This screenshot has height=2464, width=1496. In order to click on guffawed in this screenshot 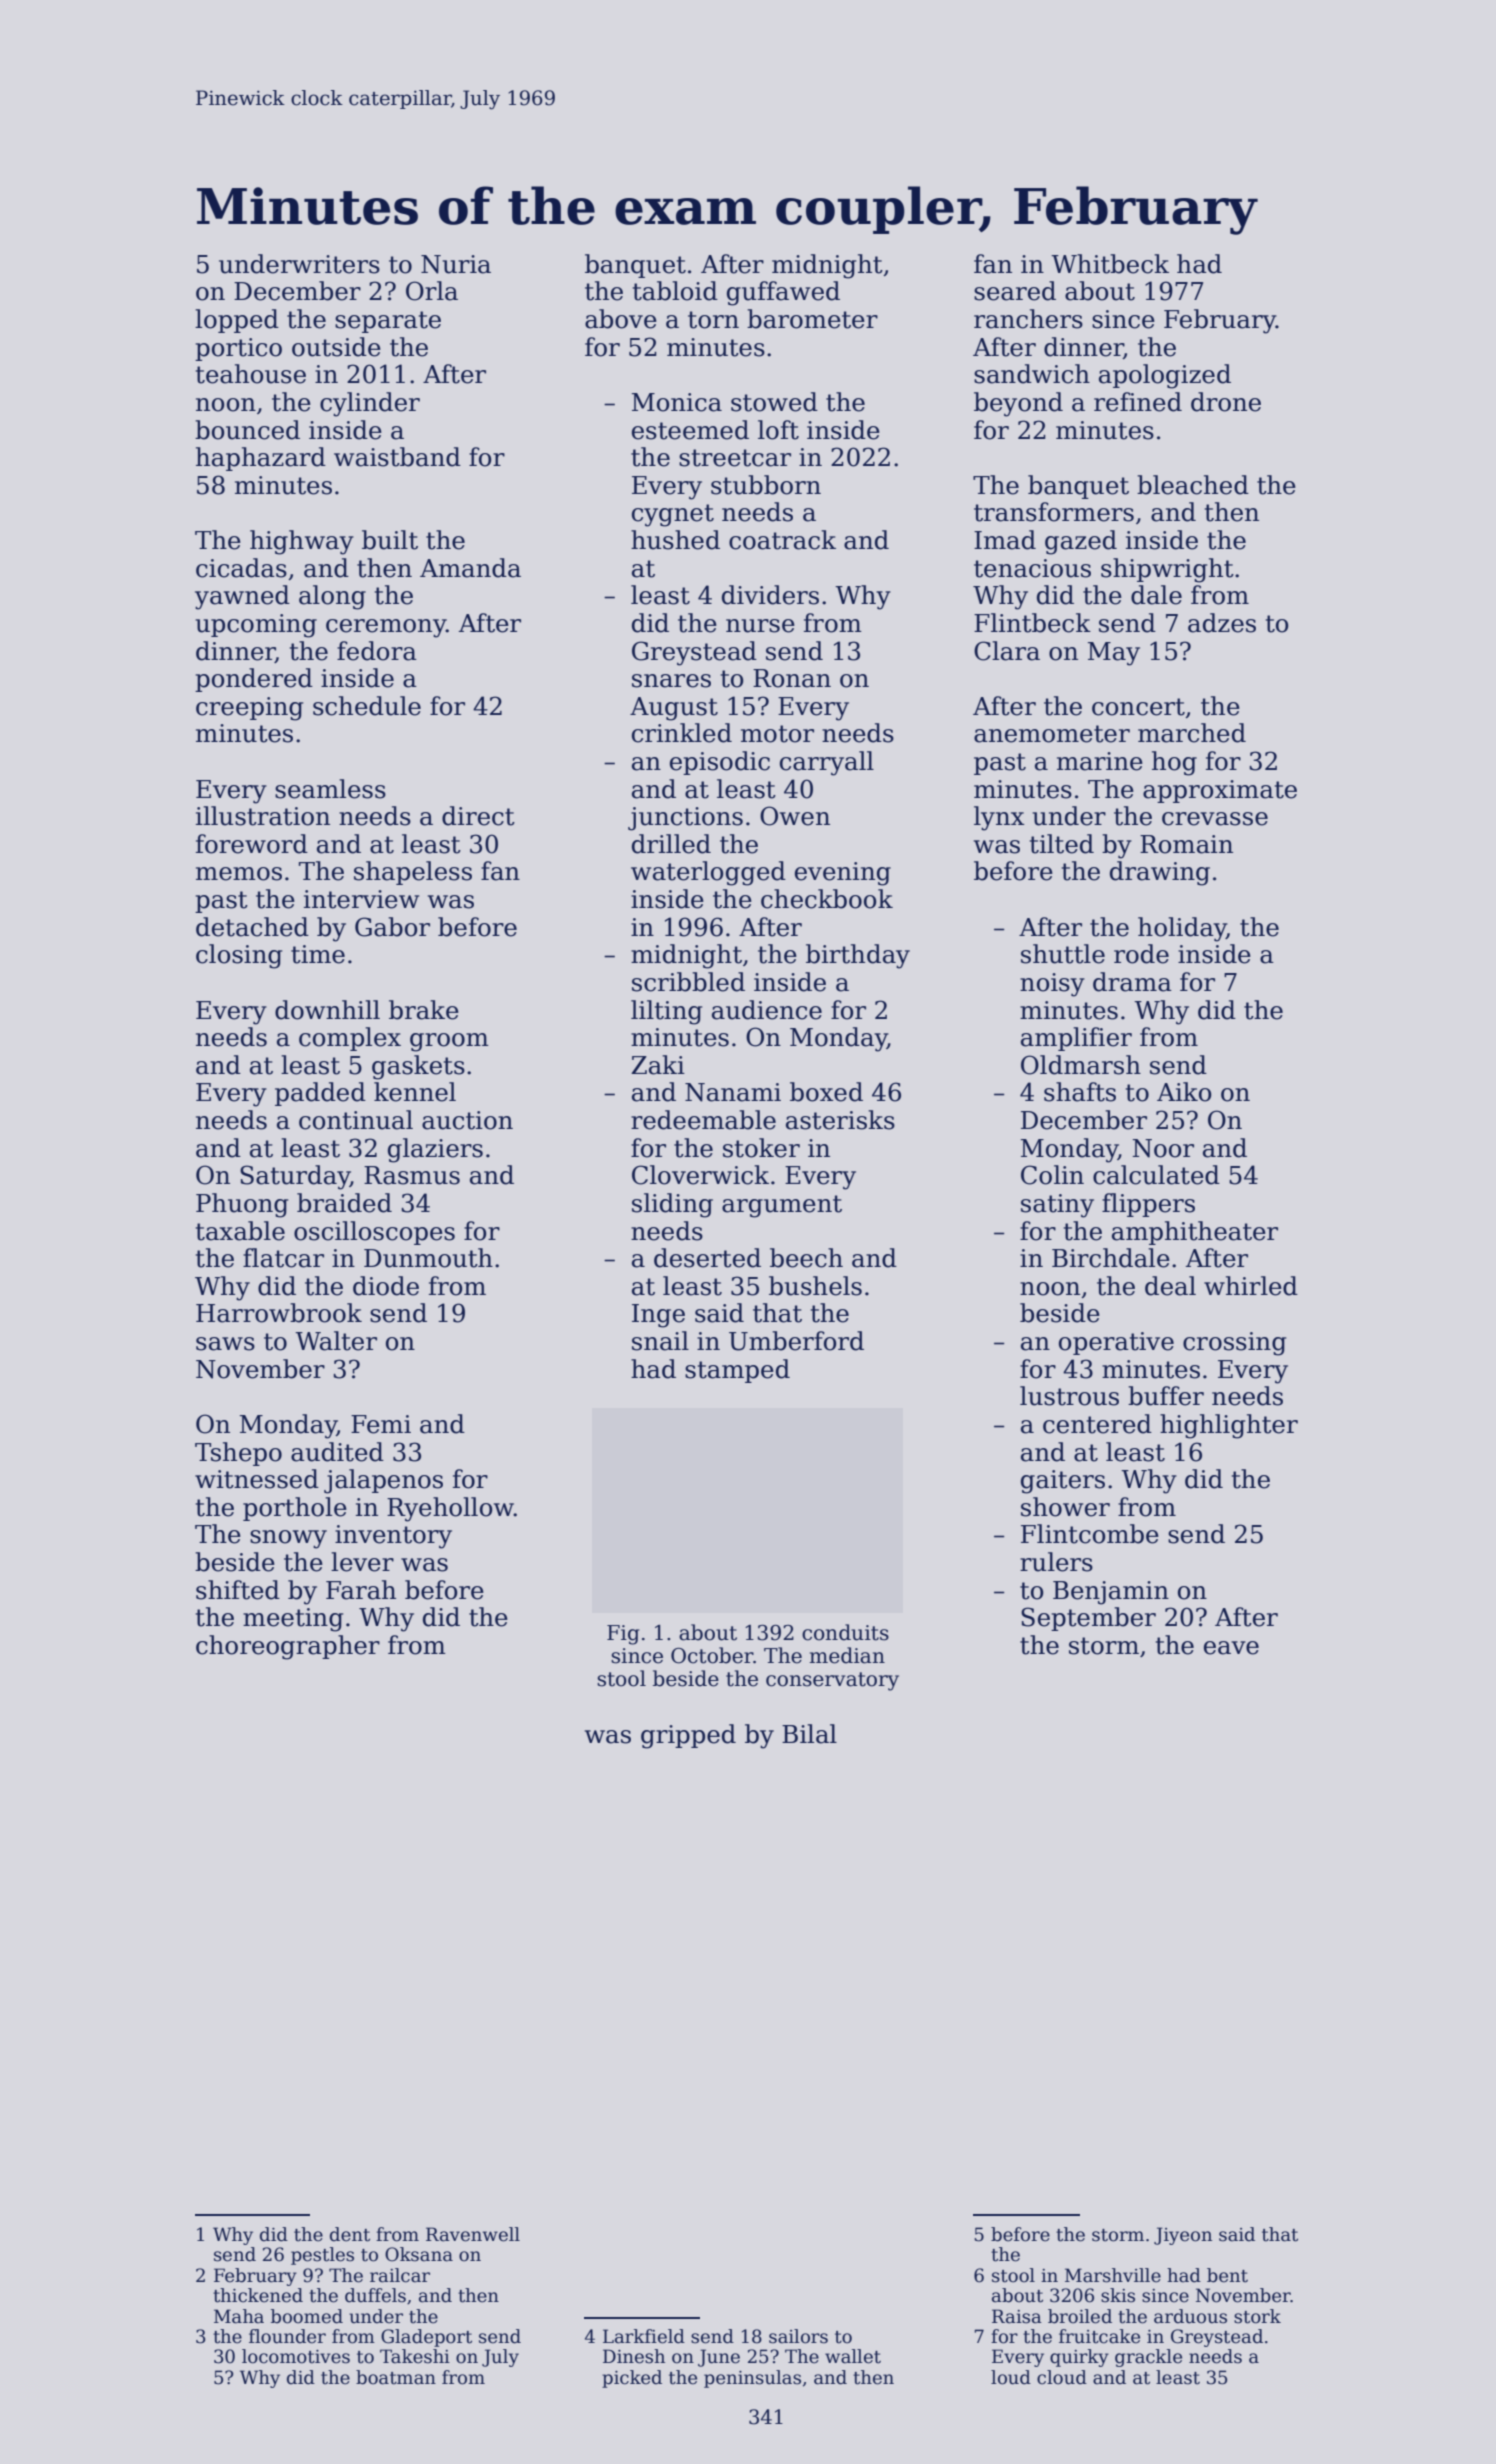, I will do `click(783, 293)`.
